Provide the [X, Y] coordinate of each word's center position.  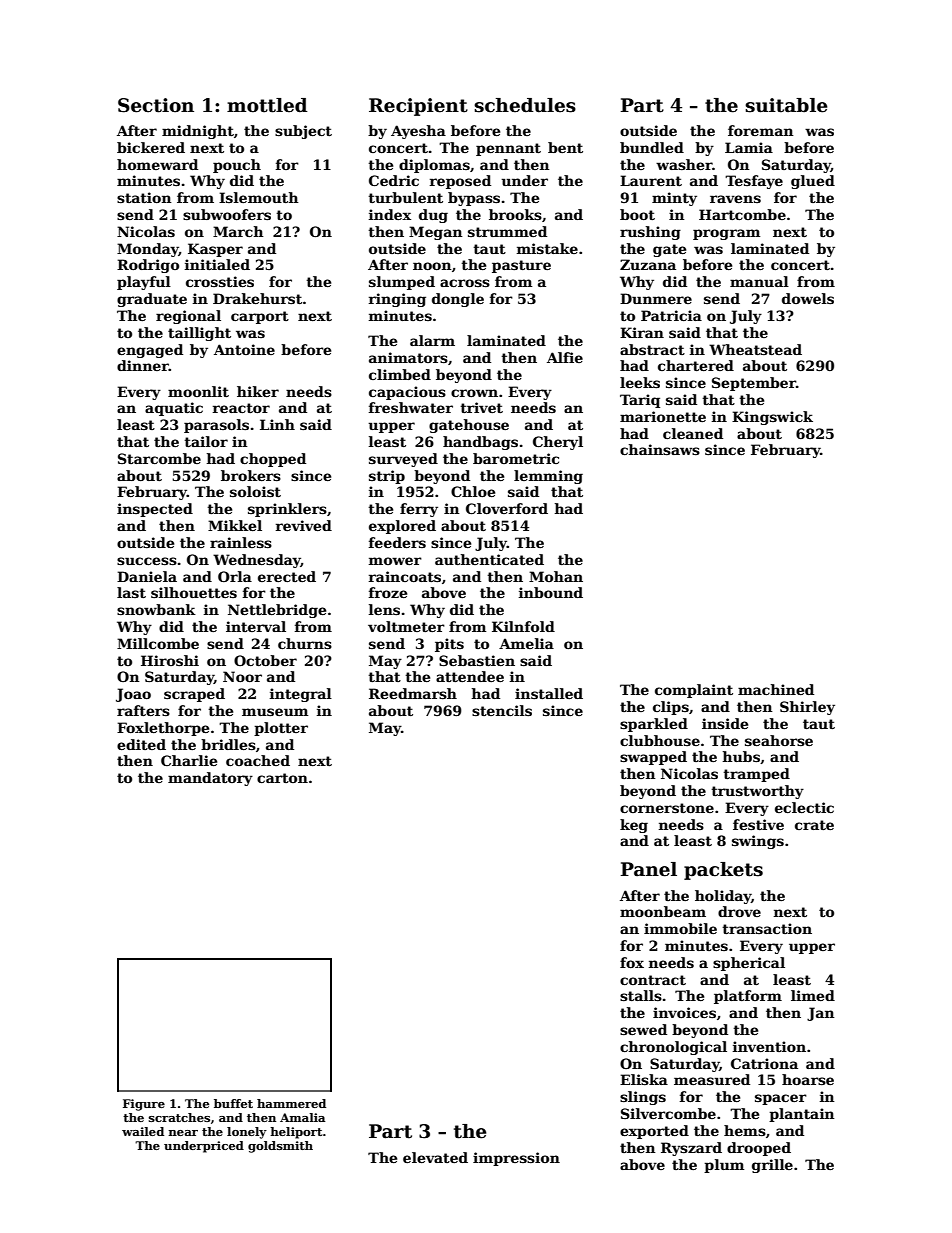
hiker [258, 391]
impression [516, 1159]
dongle [458, 300]
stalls [641, 995]
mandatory [210, 779]
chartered [696, 365]
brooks [515, 214]
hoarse [808, 1079]
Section [156, 105]
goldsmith [280, 1147]
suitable [786, 105]
